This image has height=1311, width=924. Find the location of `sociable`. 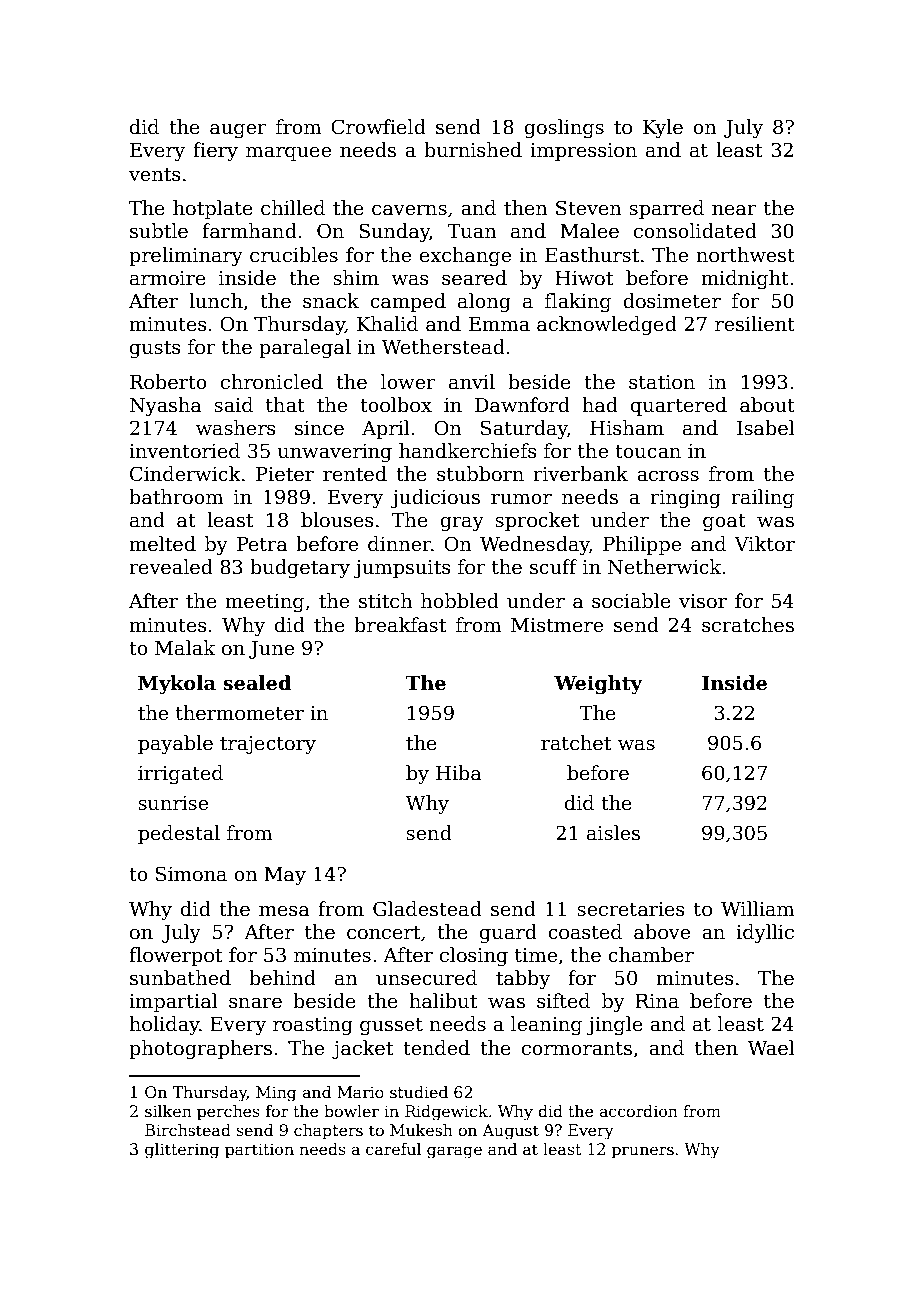

sociable is located at coordinates (631, 601).
